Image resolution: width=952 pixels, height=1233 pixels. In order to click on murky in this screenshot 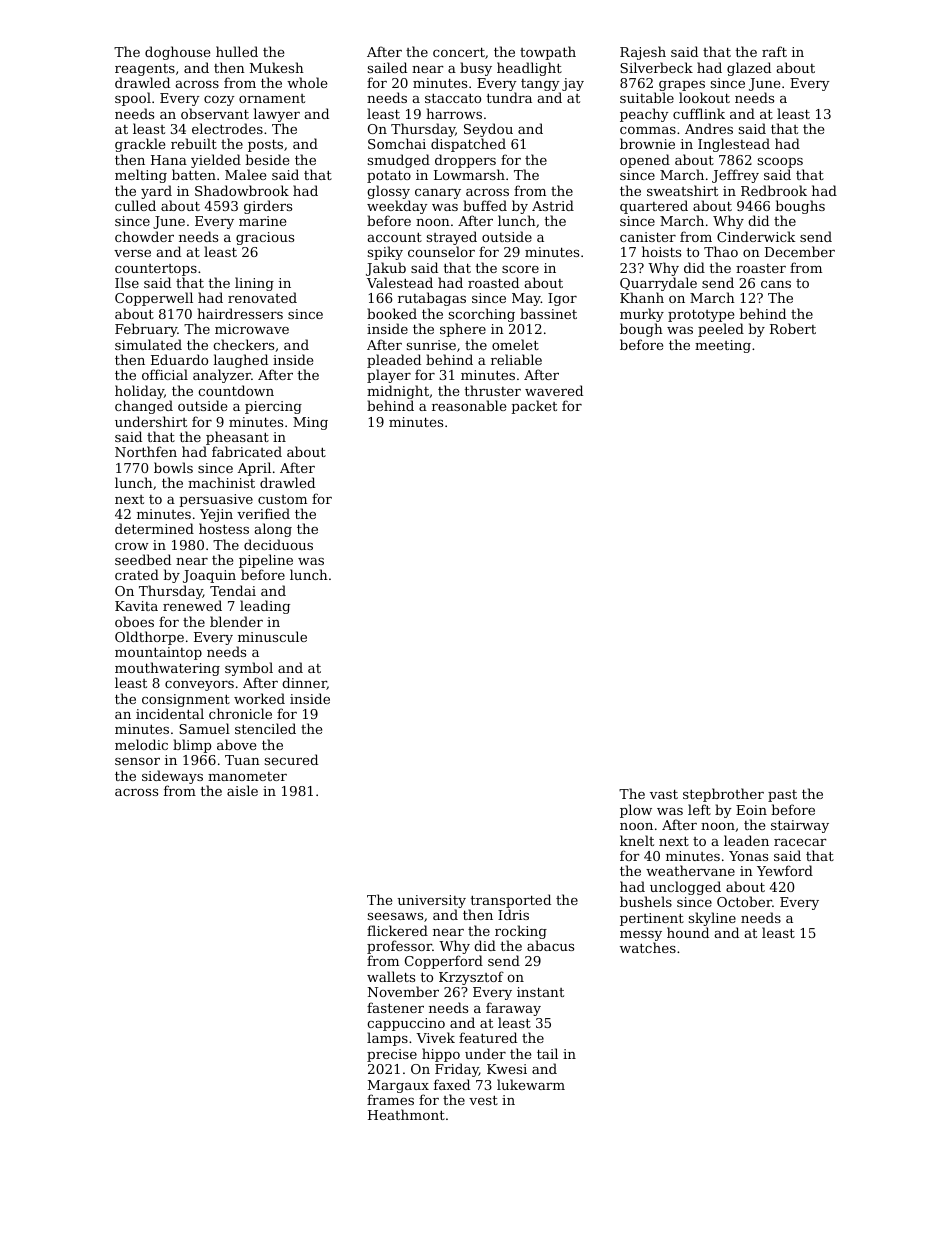, I will do `click(642, 315)`.
